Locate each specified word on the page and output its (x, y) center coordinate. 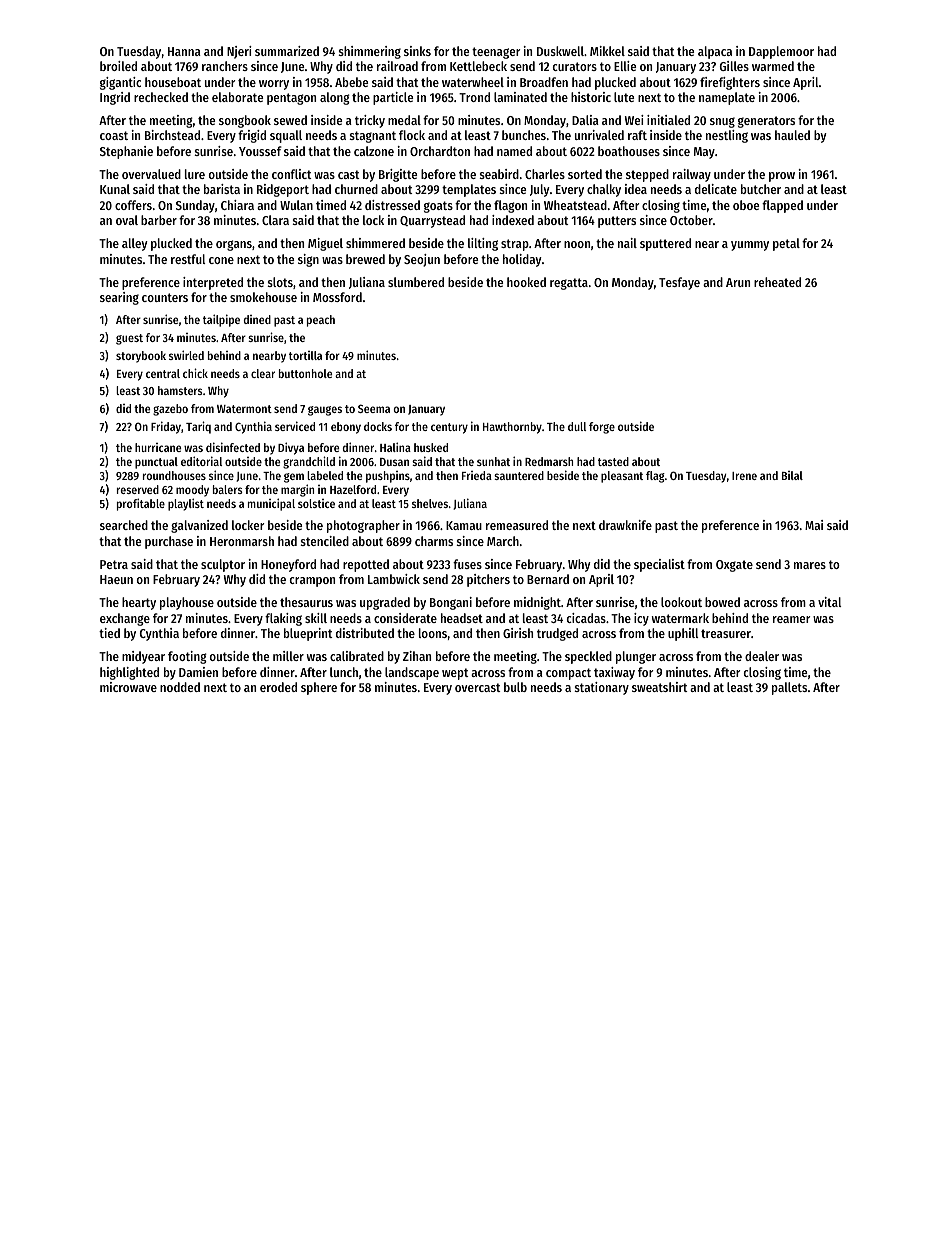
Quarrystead (432, 221)
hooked (526, 282)
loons (433, 633)
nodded (180, 687)
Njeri (239, 52)
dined (257, 319)
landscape (412, 673)
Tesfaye (679, 283)
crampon (312, 582)
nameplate (727, 98)
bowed (722, 602)
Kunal (115, 189)
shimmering (370, 52)
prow (782, 177)
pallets (789, 688)
